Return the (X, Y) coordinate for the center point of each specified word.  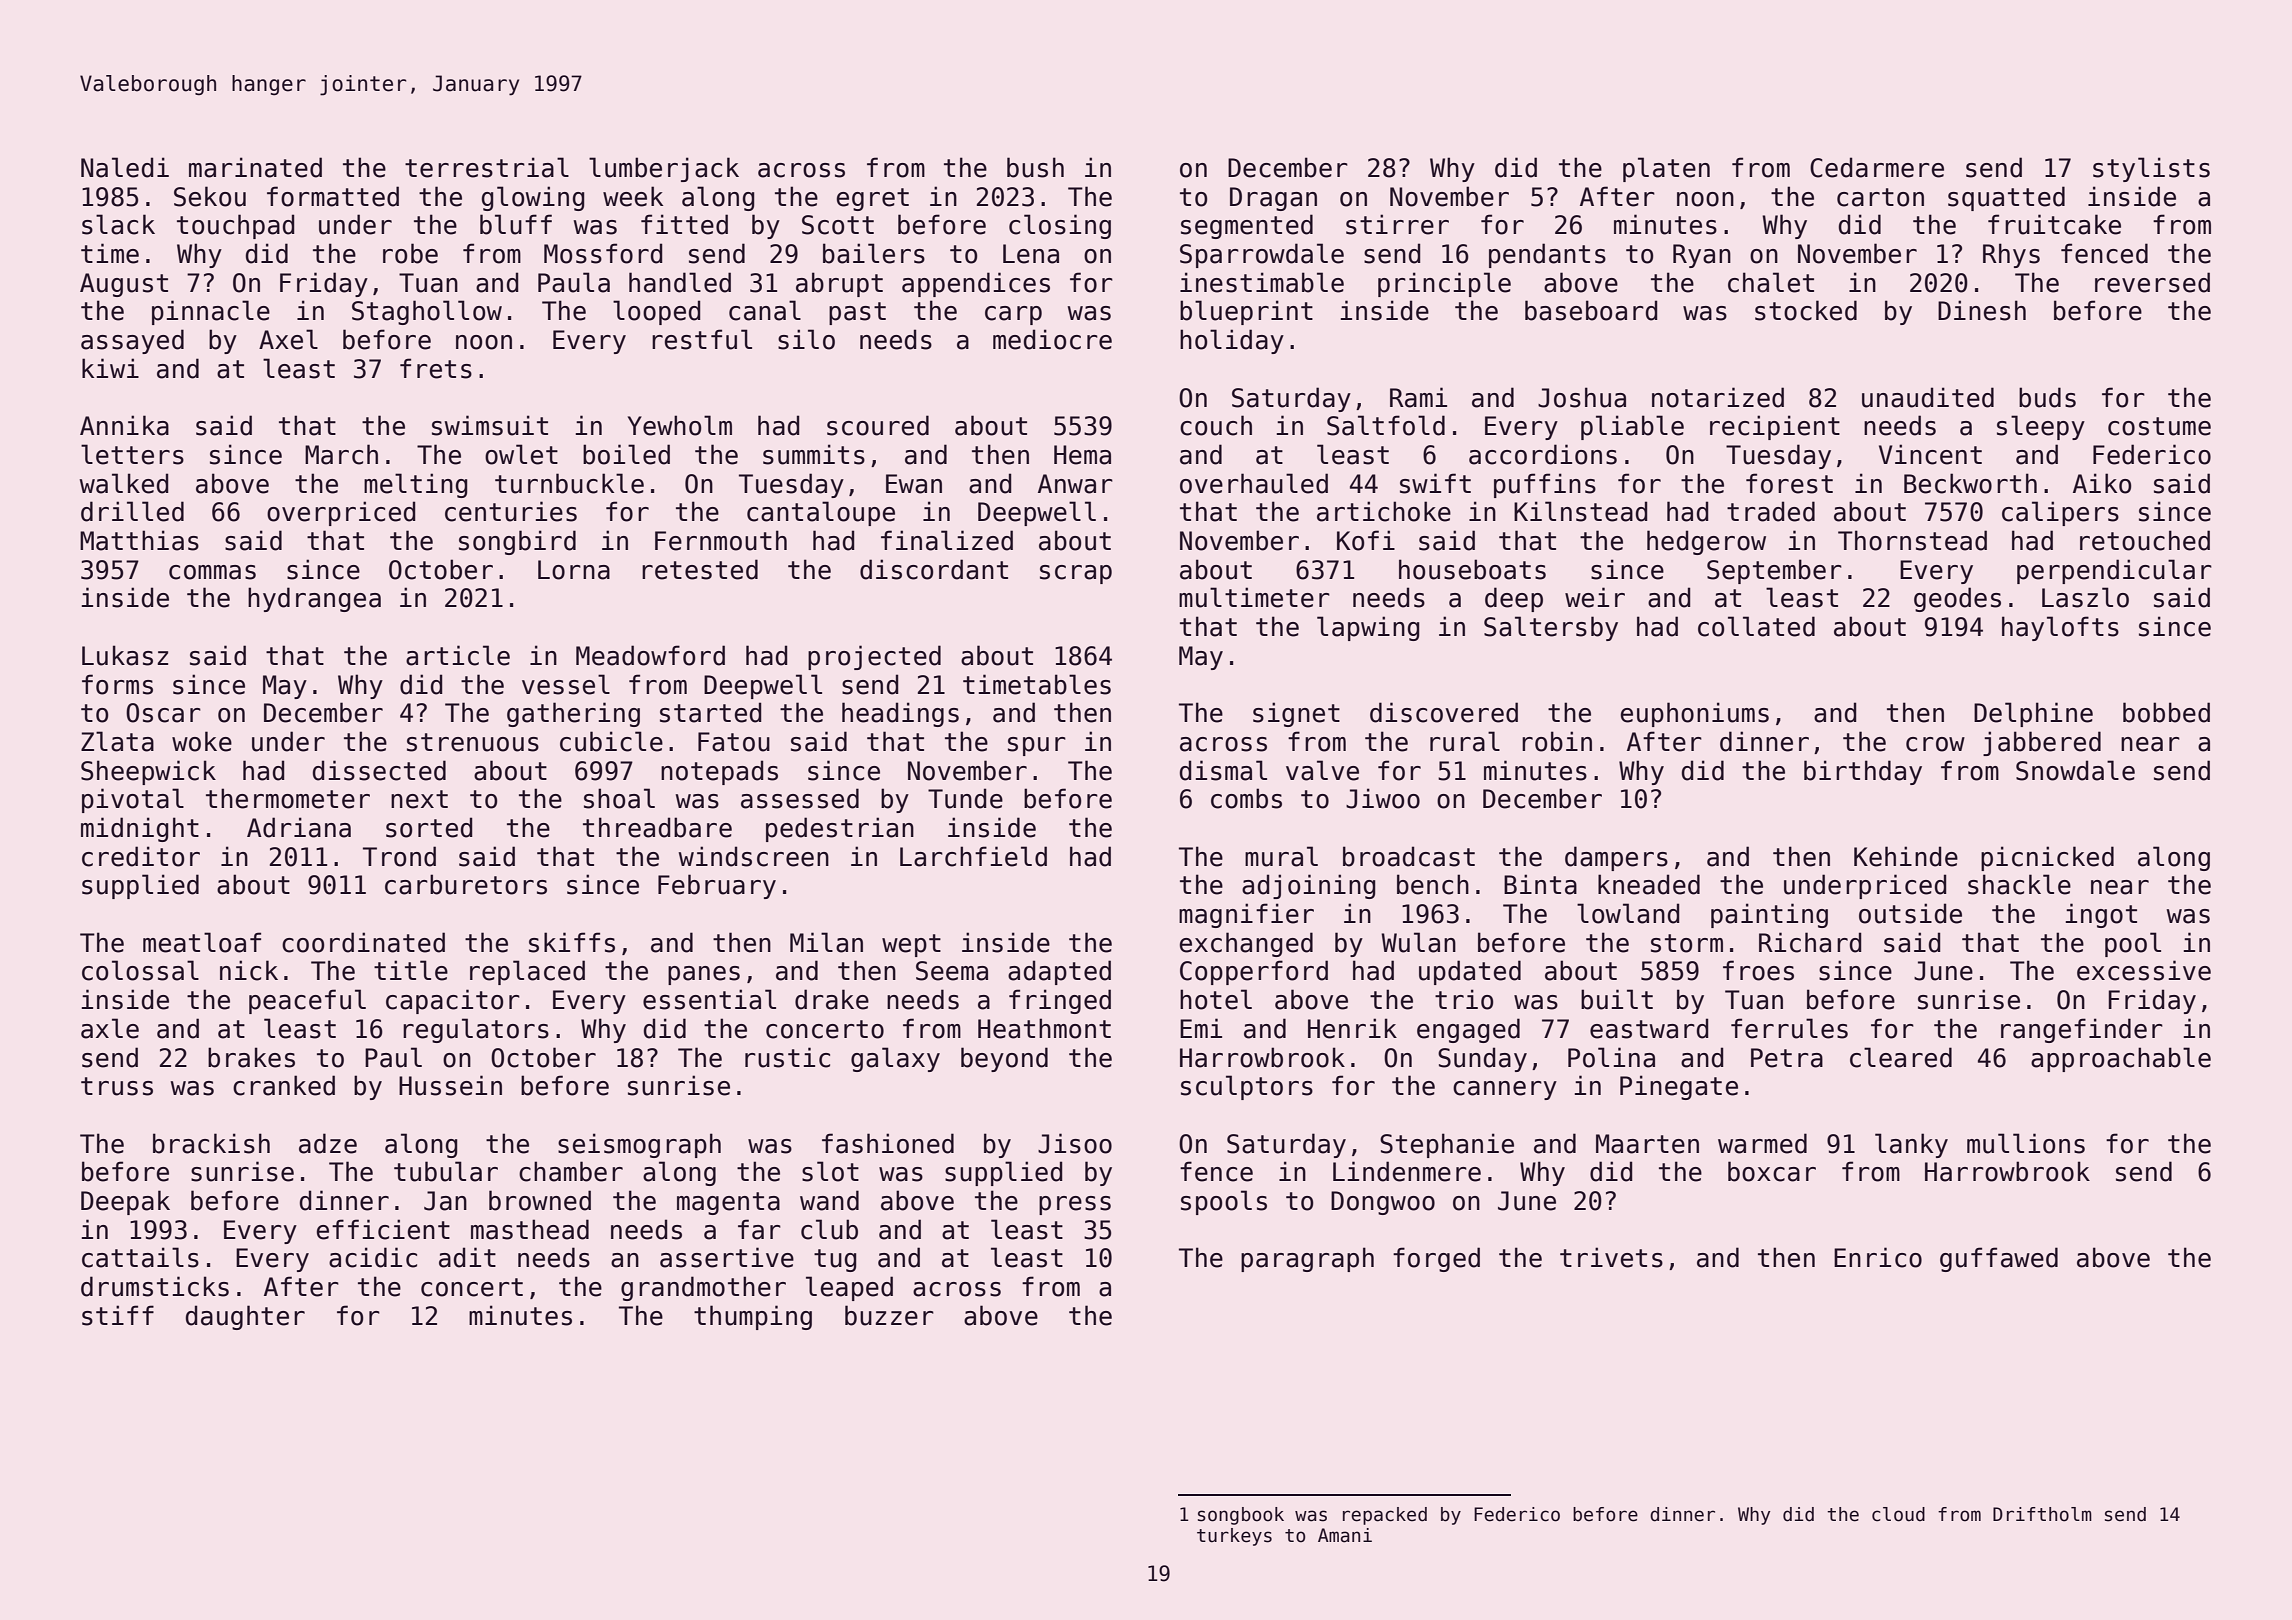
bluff (516, 224)
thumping (753, 1317)
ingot (2101, 915)
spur (1037, 746)
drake (832, 999)
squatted (2006, 198)
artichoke (1384, 511)
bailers (874, 253)
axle (110, 1028)
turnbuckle (569, 483)
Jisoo (1075, 1143)
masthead (530, 1229)
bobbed (2166, 712)
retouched (2145, 540)
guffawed (1999, 1259)
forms (117, 684)
